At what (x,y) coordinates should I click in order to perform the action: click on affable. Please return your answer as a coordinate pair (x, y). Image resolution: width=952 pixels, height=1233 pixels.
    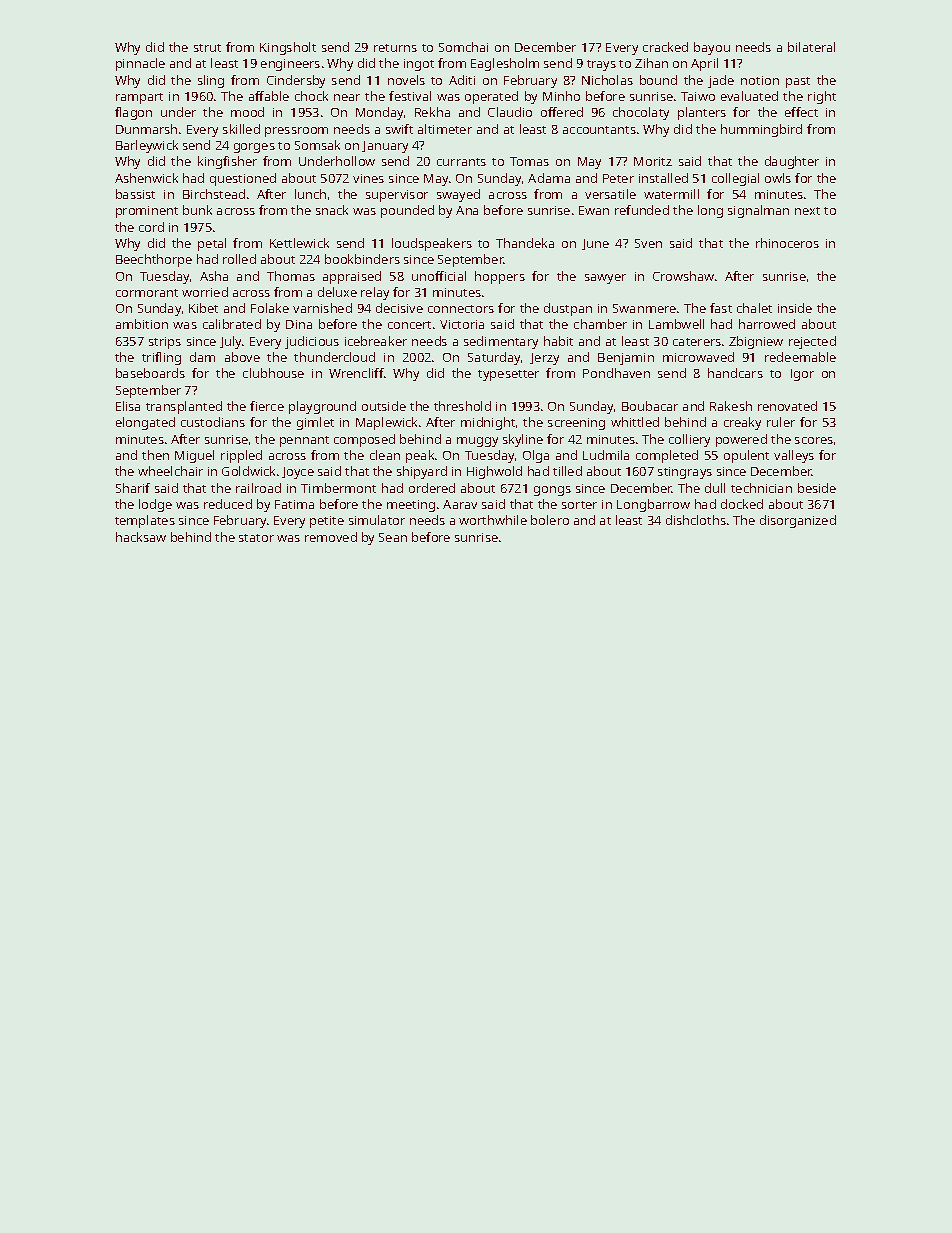
    Looking at the image, I should click on (269, 96).
